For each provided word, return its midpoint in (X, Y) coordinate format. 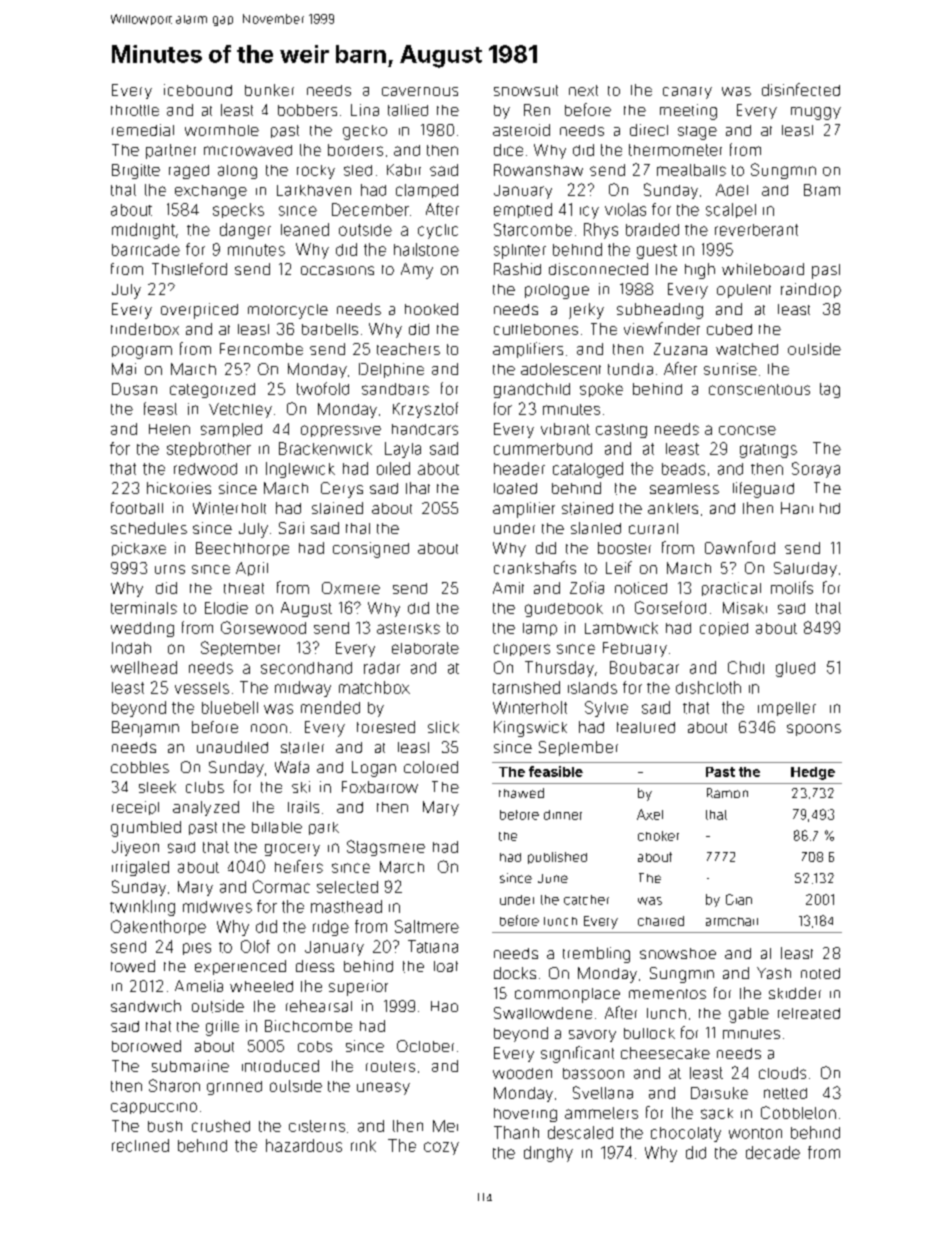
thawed (521, 793)
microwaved (248, 150)
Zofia (587, 587)
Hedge (813, 773)
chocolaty (686, 1134)
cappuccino (154, 1108)
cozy (441, 1148)
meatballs (691, 170)
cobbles (140, 767)
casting (621, 431)
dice (508, 150)
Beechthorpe (242, 549)
